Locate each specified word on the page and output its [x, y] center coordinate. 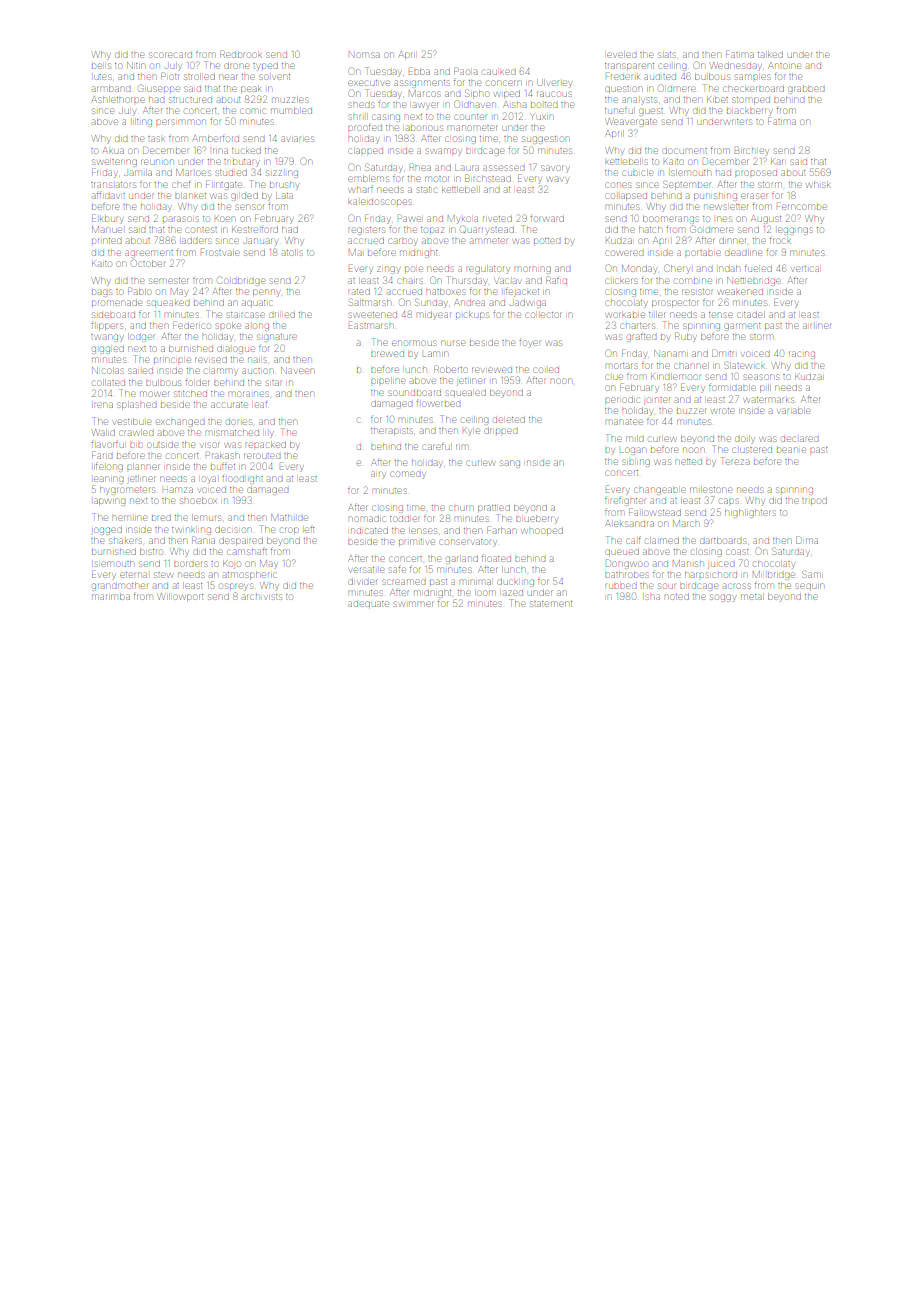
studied [231, 173]
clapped [366, 151]
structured [190, 100]
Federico [191, 325]
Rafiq [556, 280]
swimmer [413, 604]
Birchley [751, 151]
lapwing [109, 502]
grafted [641, 338]
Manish [688, 563]
